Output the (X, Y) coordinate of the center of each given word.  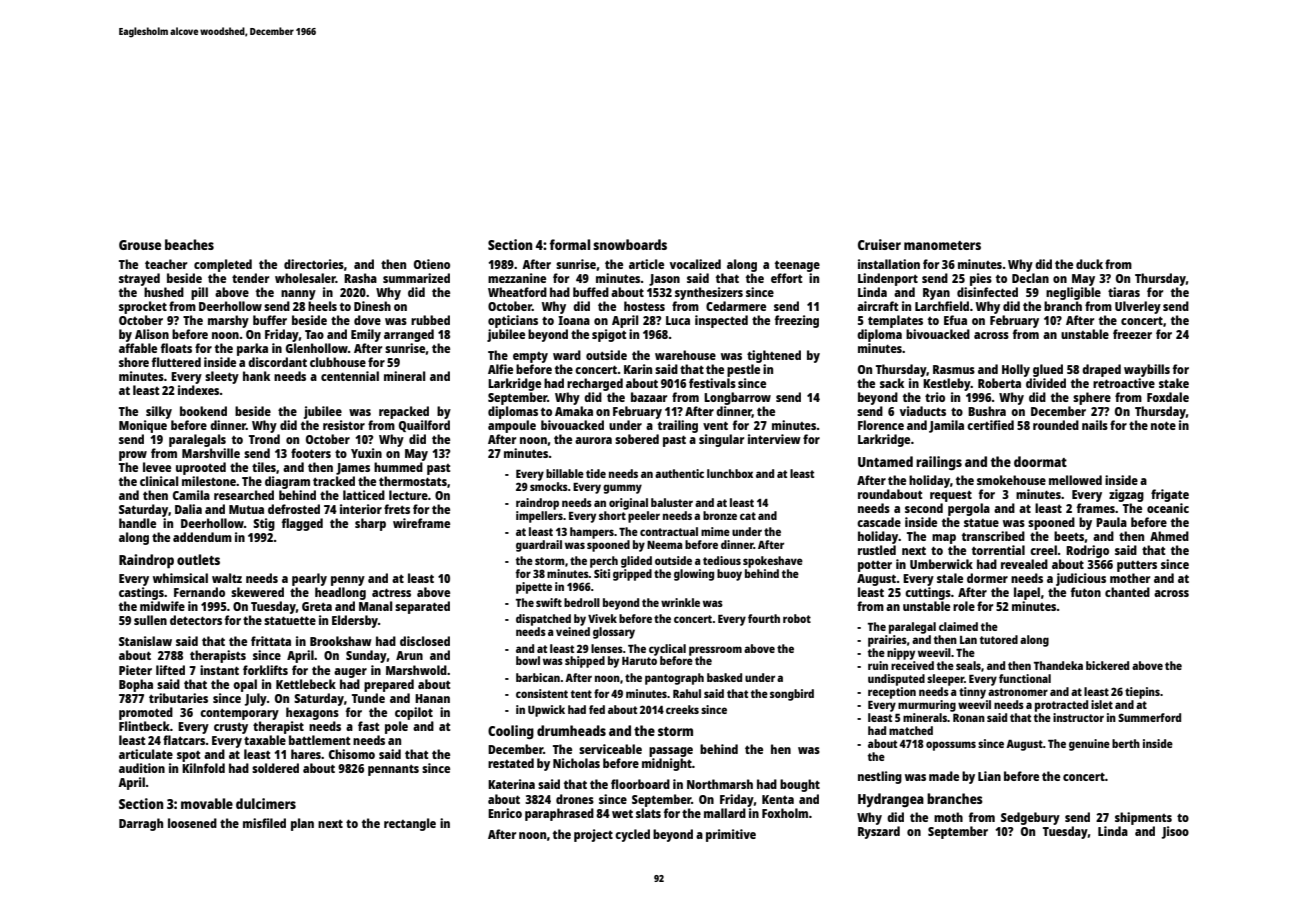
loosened (192, 823)
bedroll (582, 602)
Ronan (969, 718)
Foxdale (1168, 397)
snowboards (630, 244)
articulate (146, 754)
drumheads (571, 730)
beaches (189, 244)
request (951, 496)
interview (774, 439)
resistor (344, 425)
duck (1089, 264)
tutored (999, 639)
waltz (227, 578)
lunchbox (730, 473)
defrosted (294, 509)
